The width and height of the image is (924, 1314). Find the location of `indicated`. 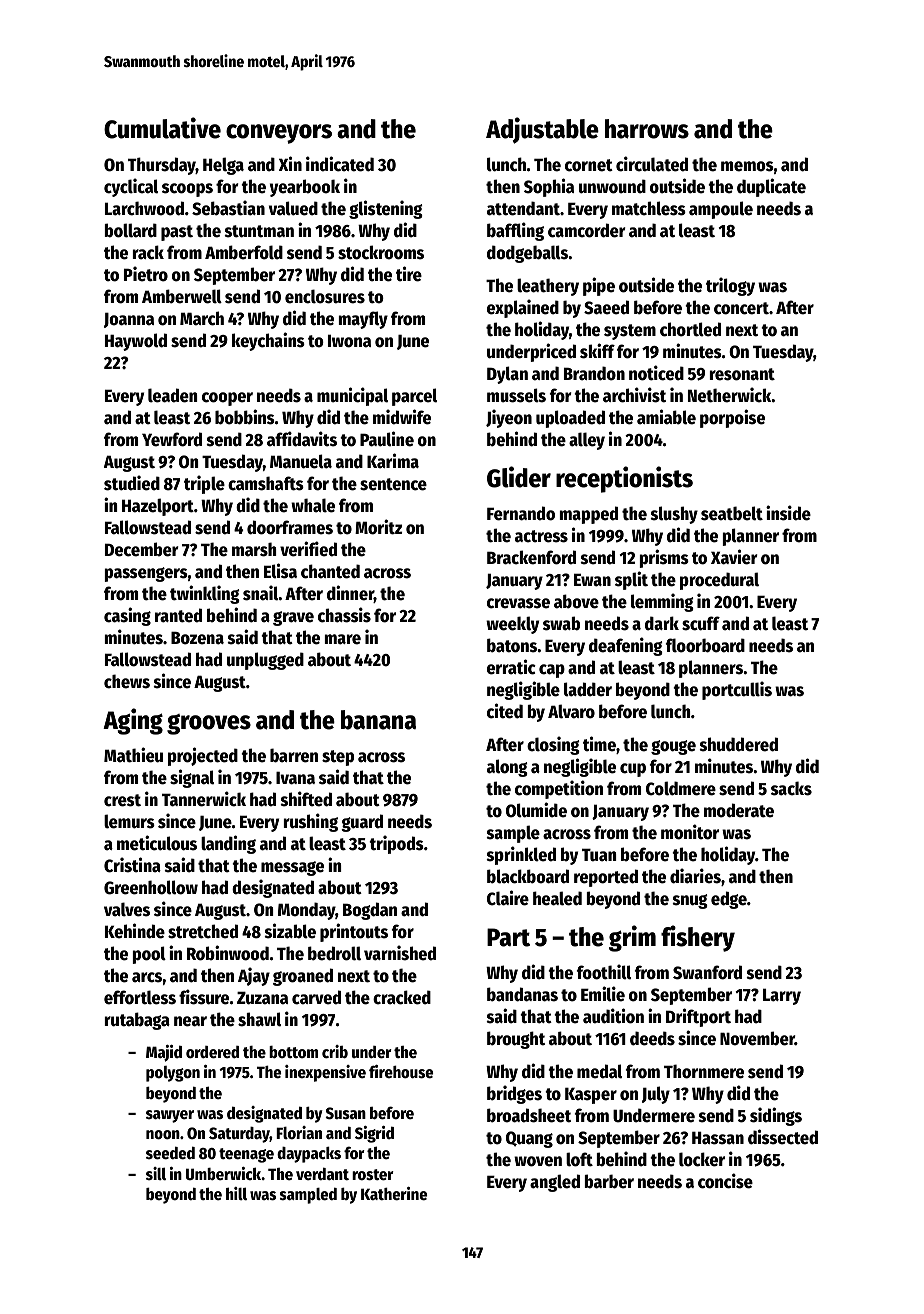

indicated is located at coordinates (340, 164).
